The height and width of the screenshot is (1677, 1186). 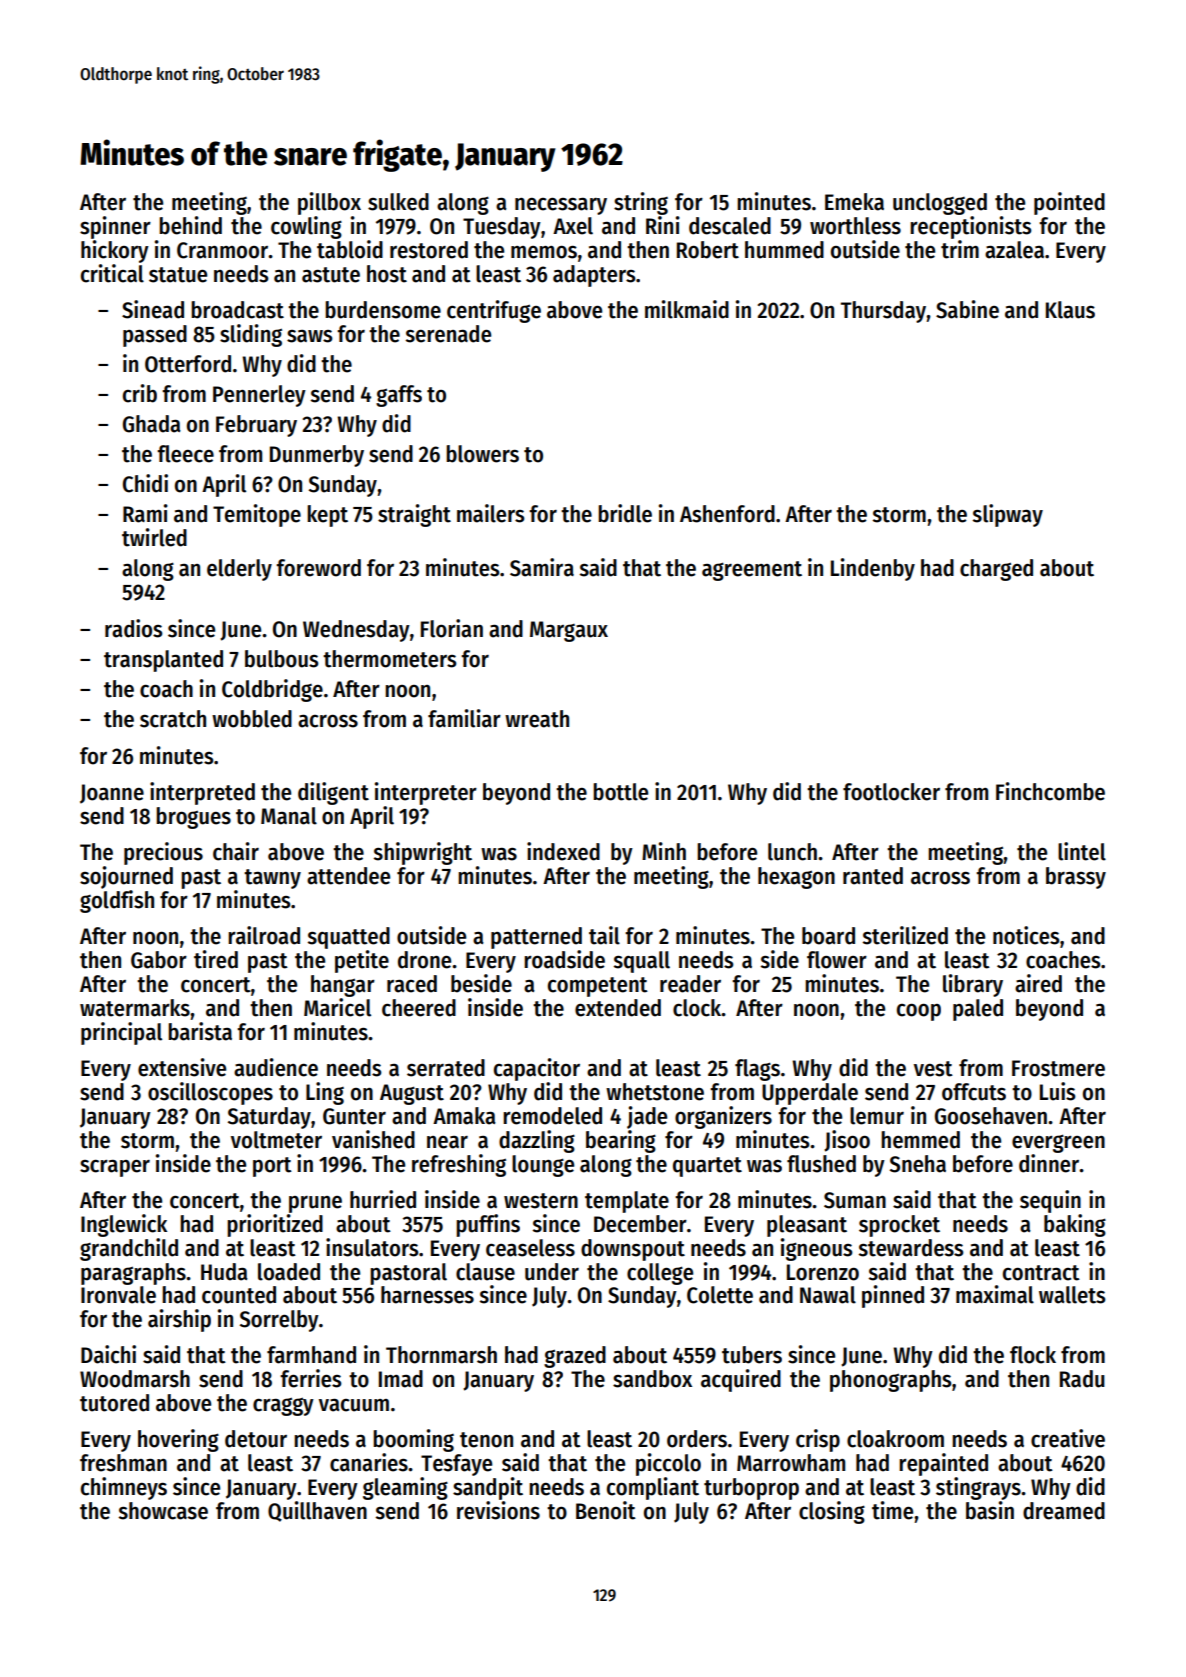 What do you see at coordinates (163, 1511) in the screenshot?
I see `showcase` at bounding box center [163, 1511].
